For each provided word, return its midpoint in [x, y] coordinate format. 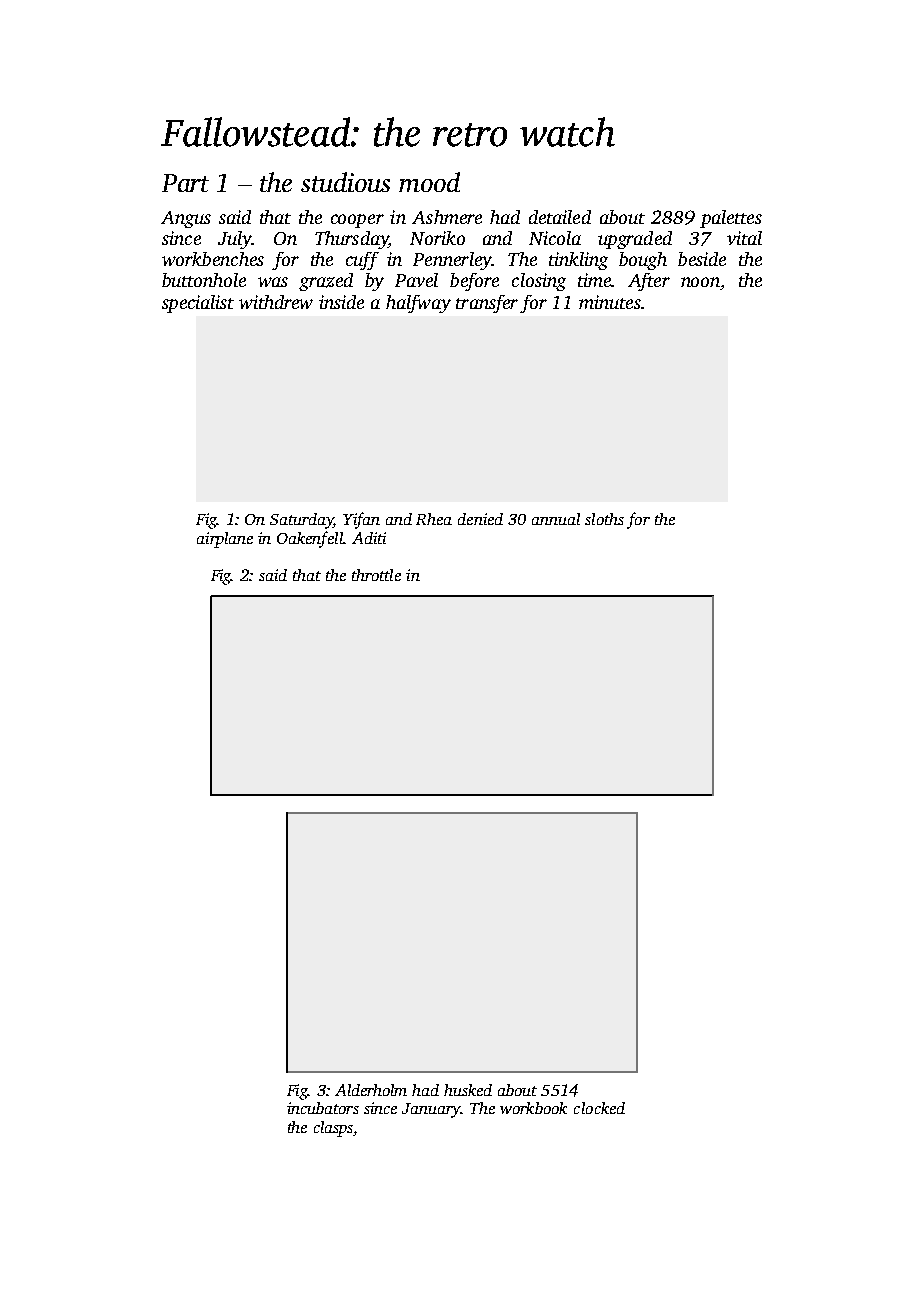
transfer [487, 304]
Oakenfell [310, 539]
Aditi [369, 538]
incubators [323, 1108]
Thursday [351, 240]
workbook [533, 1108]
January [431, 1110]
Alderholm [371, 1090]
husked [468, 1090]
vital [744, 238]
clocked [599, 1108]
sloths [604, 519]
